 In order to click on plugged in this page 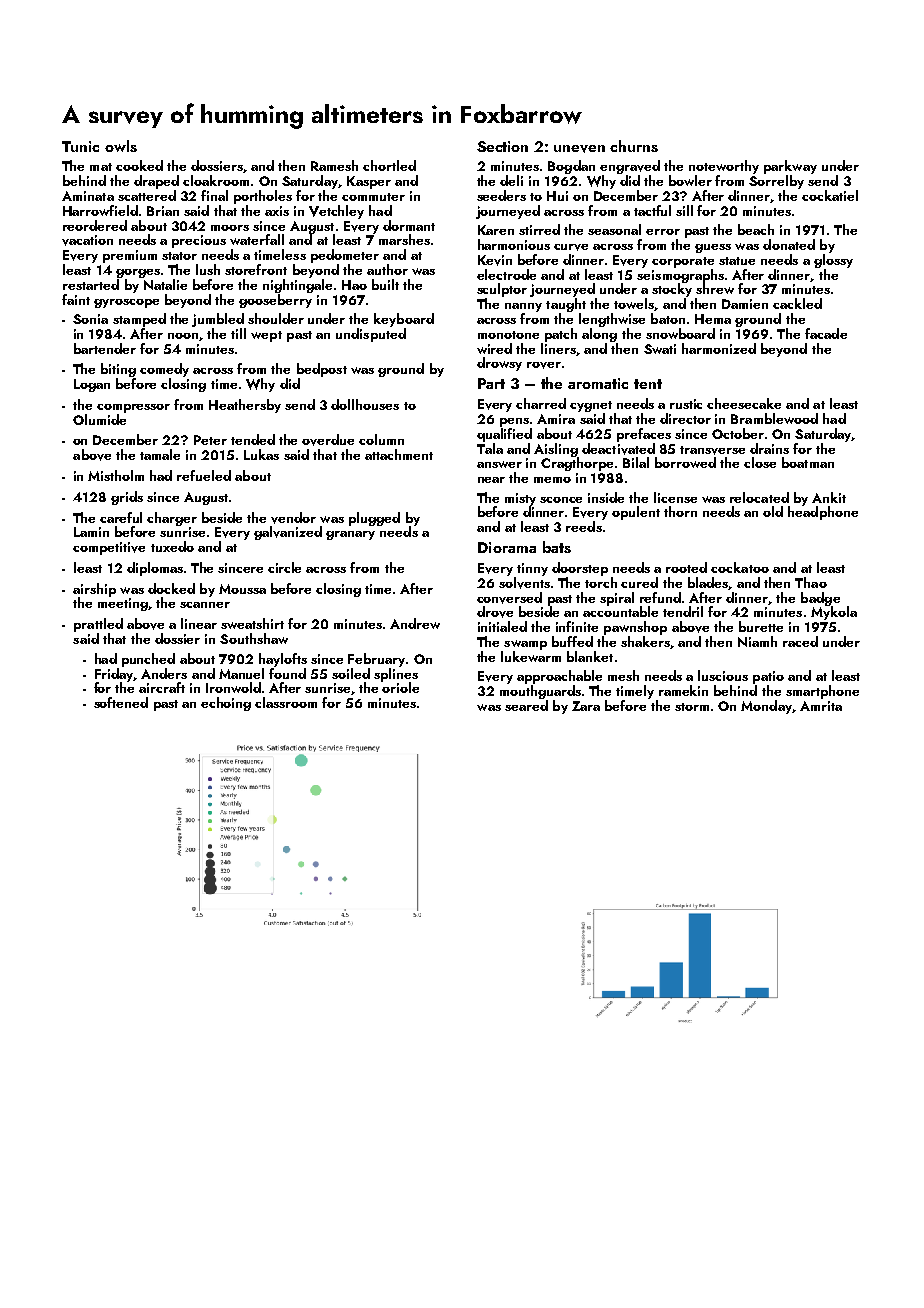, I will do `click(374, 519)`.
